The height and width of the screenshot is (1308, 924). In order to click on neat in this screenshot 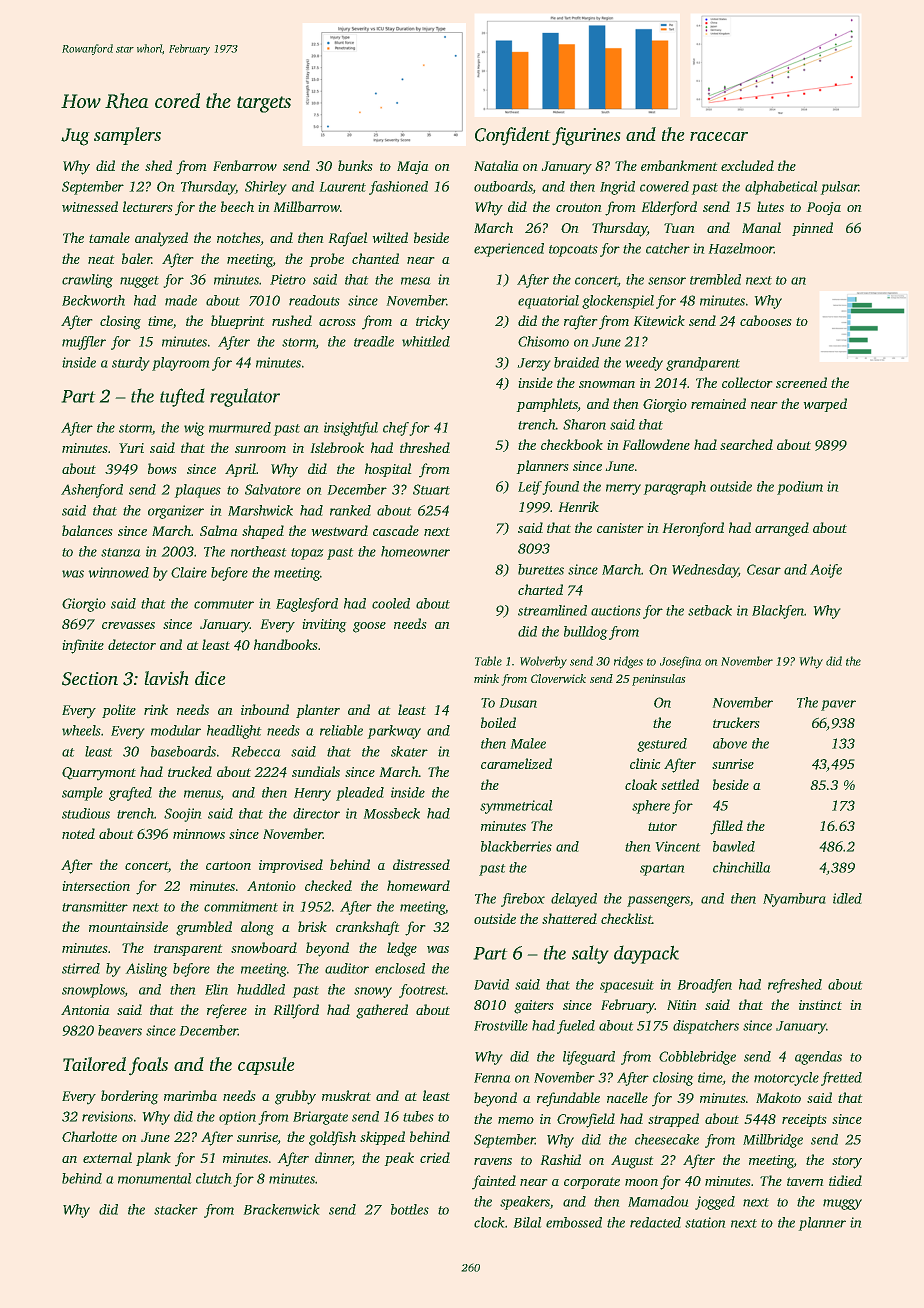, I will do `click(101, 259)`.
